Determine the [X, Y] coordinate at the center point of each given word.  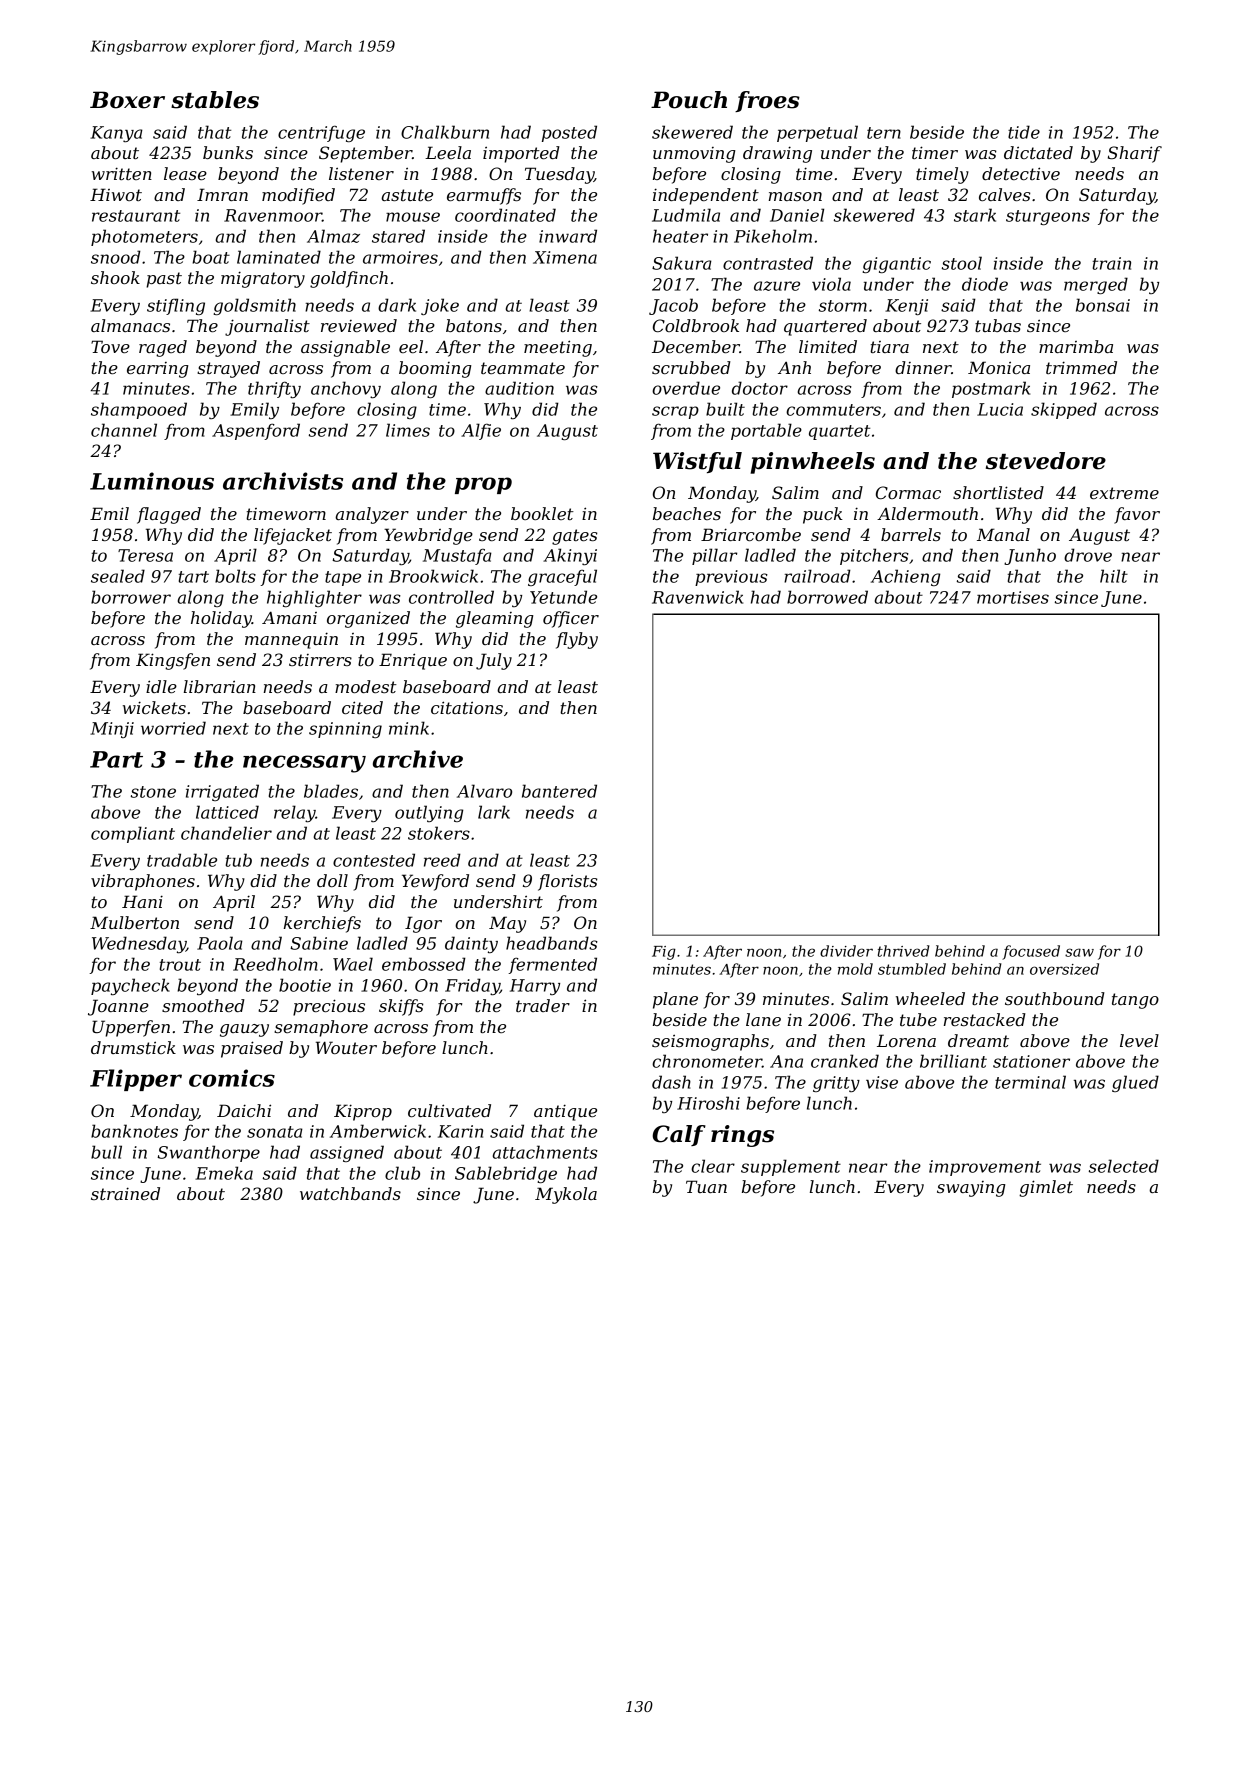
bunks [228, 152]
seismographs [710, 1042]
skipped [1064, 410]
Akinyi [570, 556]
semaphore [321, 1028]
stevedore [1046, 461]
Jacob [673, 306]
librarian [220, 686]
